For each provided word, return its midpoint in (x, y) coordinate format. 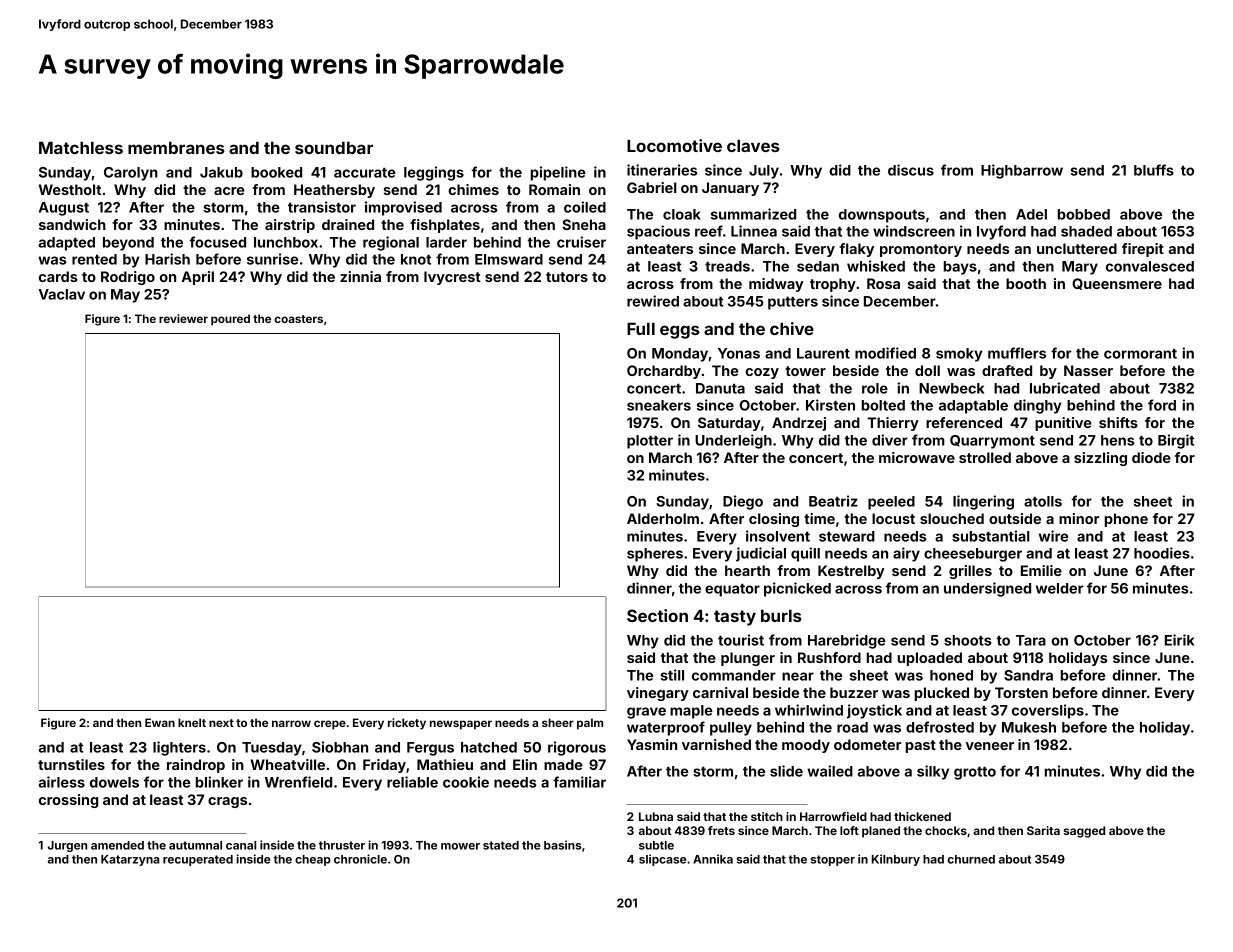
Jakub (221, 172)
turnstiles (71, 764)
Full (641, 329)
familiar (579, 782)
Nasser (1088, 370)
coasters (298, 319)
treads (727, 266)
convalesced (1150, 266)
